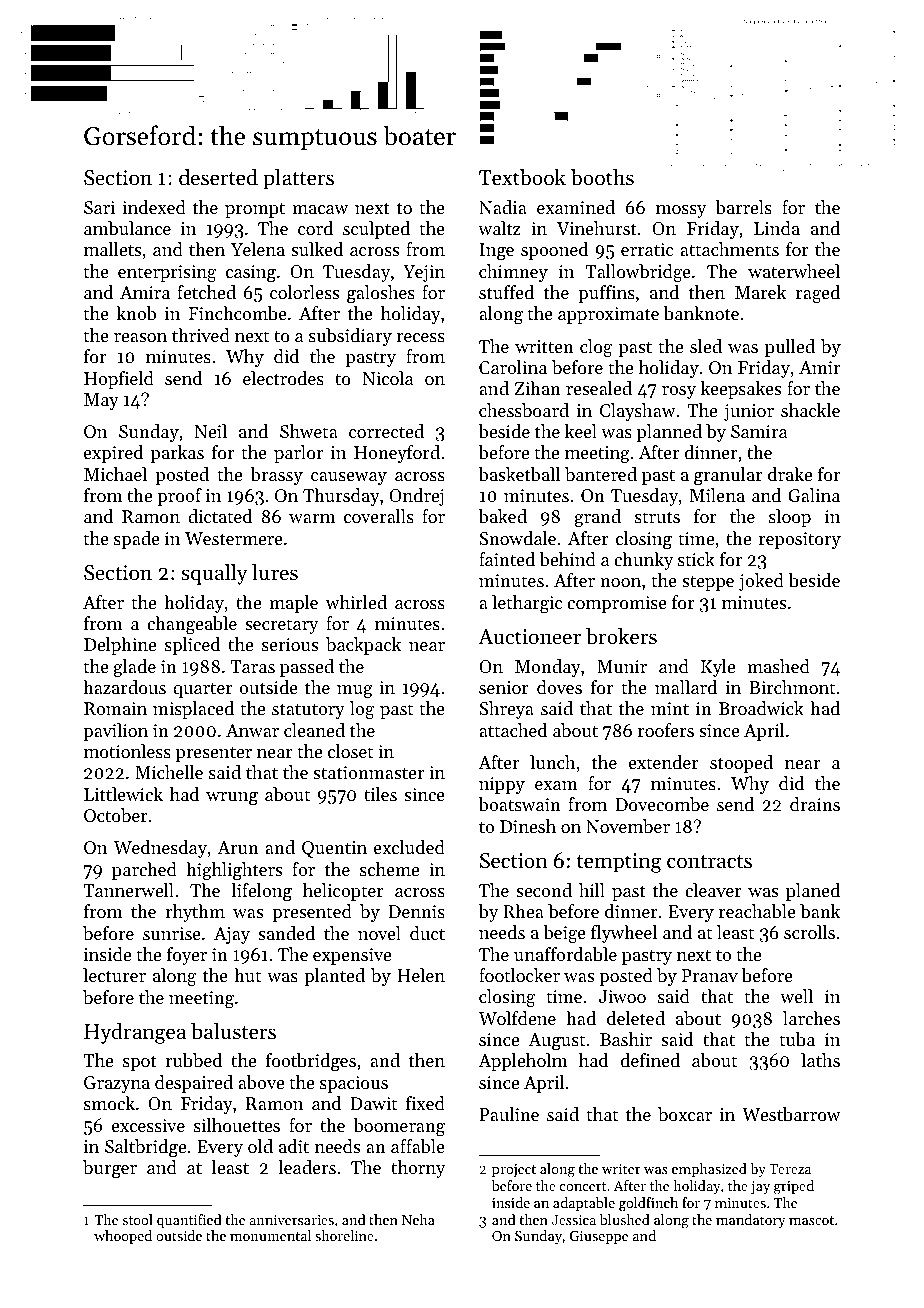 Image resolution: width=924 pixels, height=1308 pixels. I want to click on barrels, so click(743, 207).
